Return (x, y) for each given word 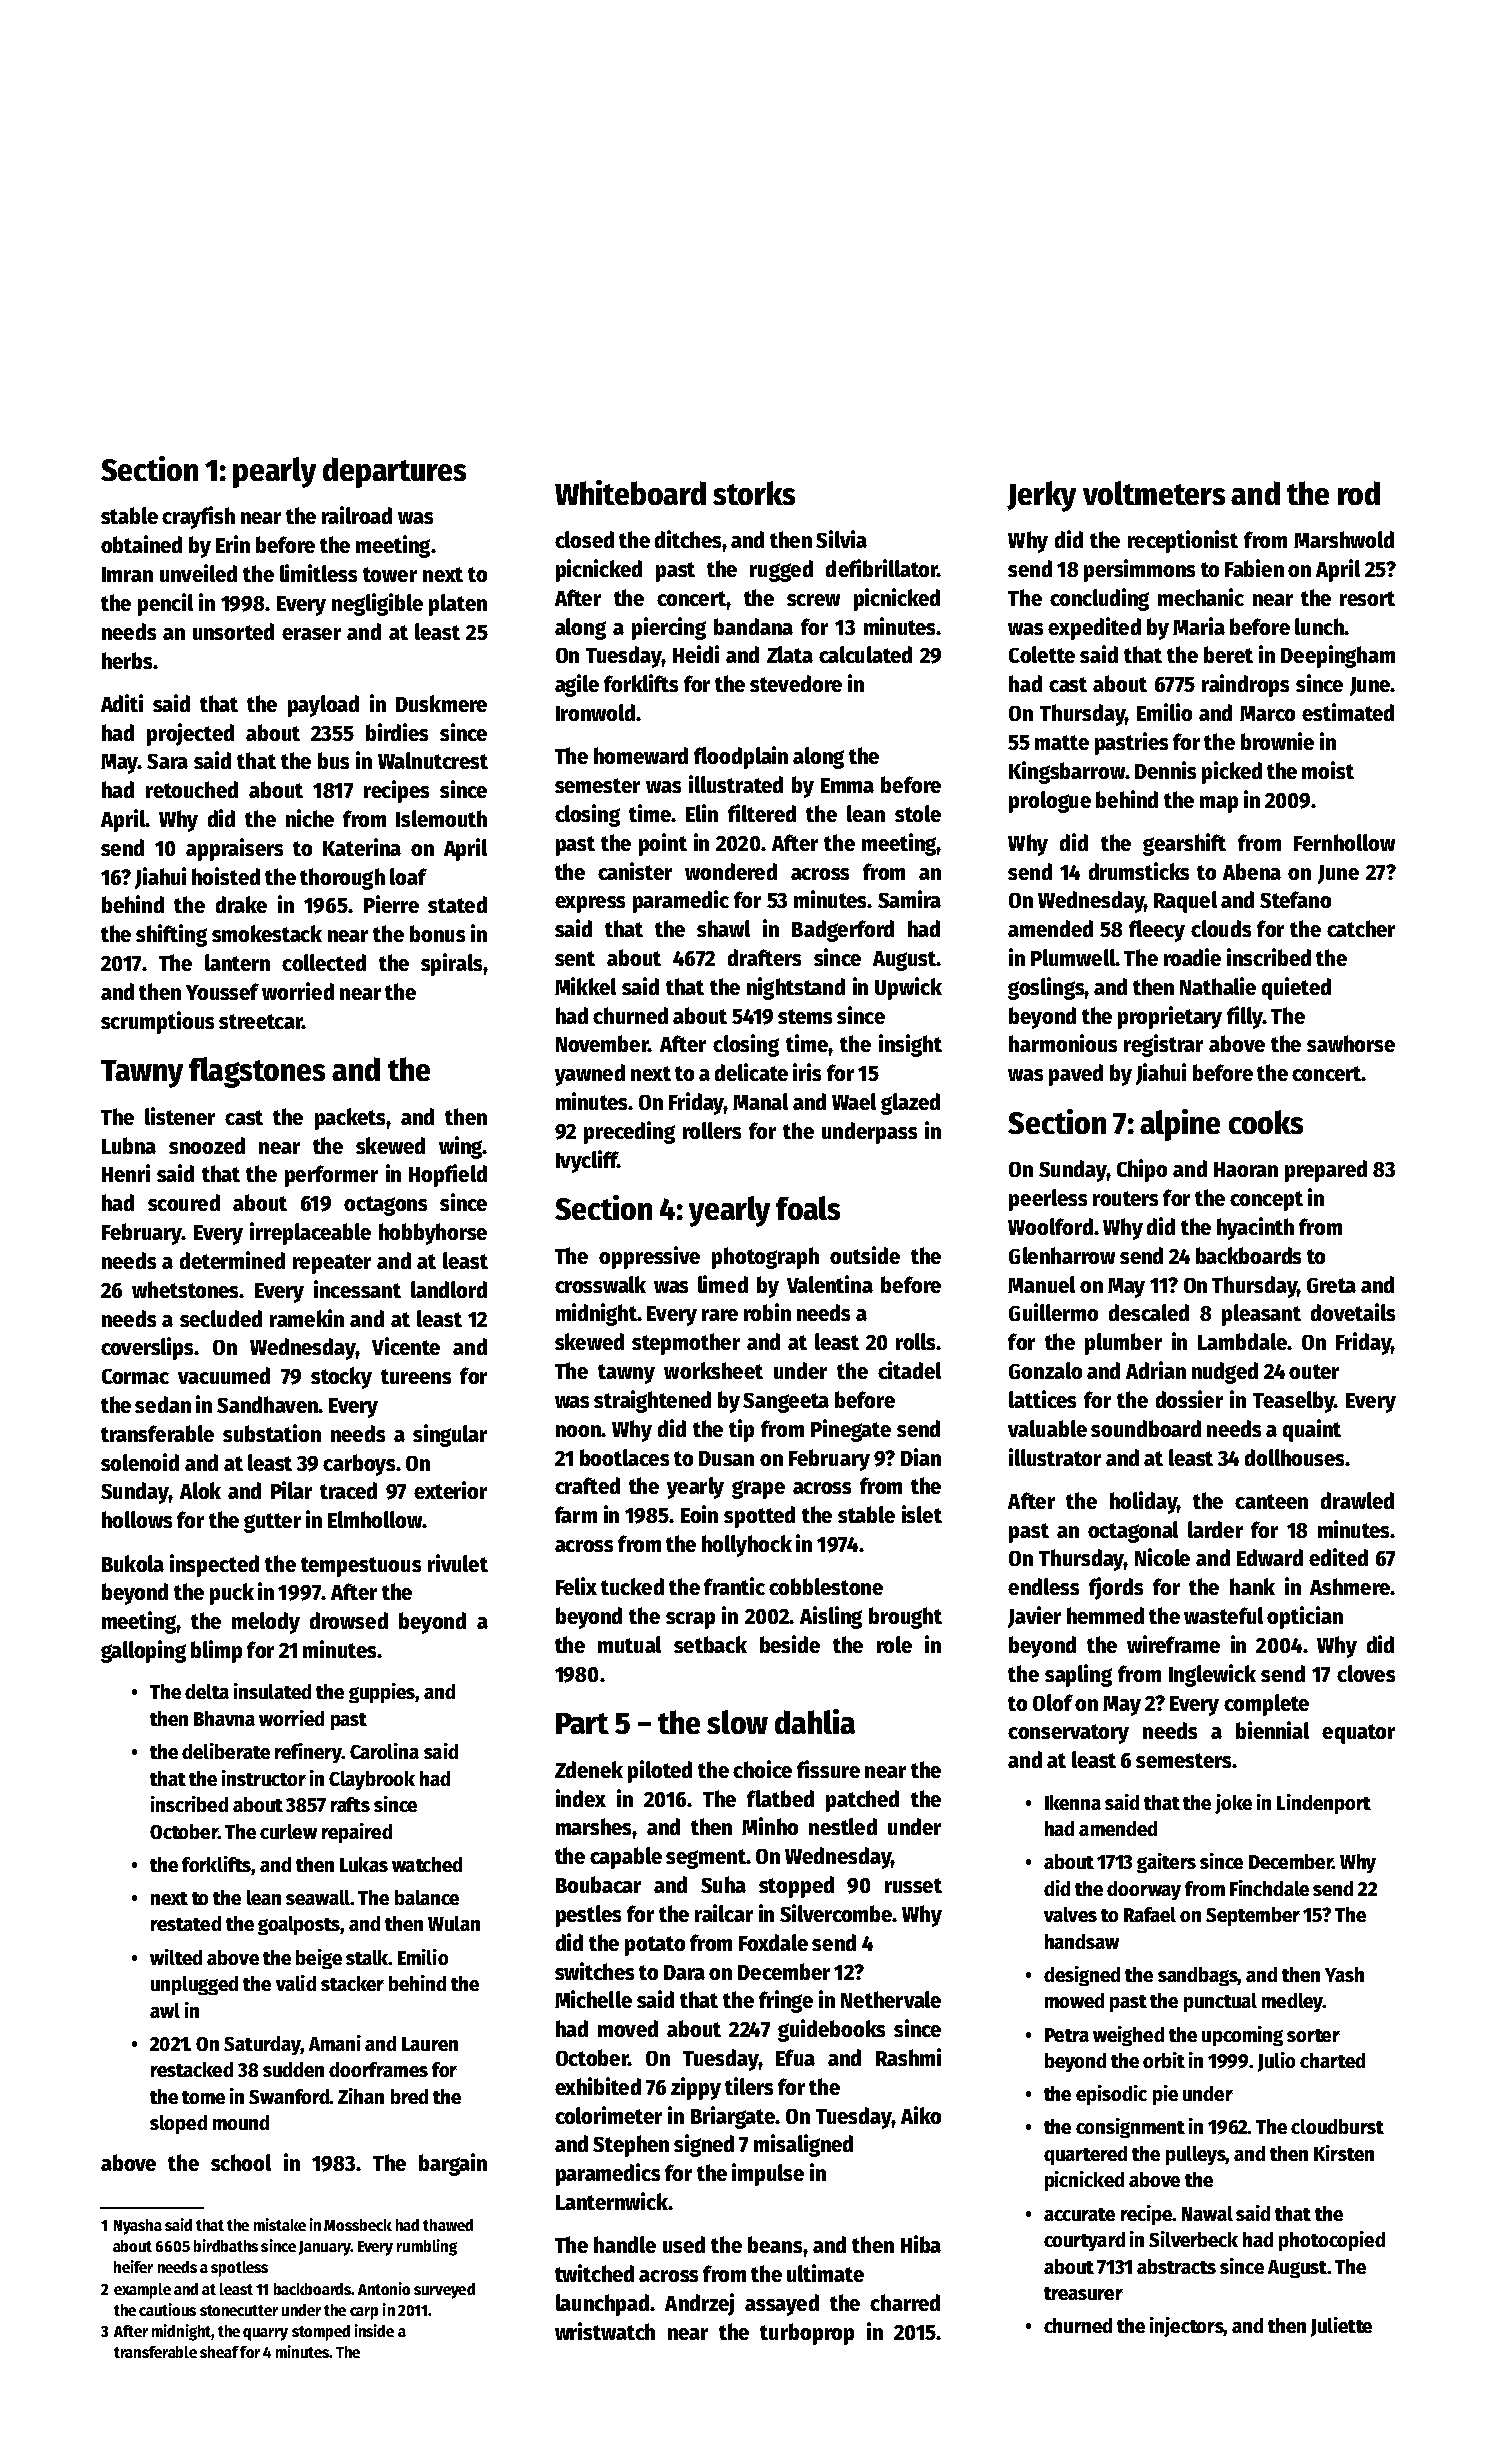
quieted (1296, 988)
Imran (127, 574)
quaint (1312, 1430)
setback (710, 1644)
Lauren (430, 2044)
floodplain (741, 757)
